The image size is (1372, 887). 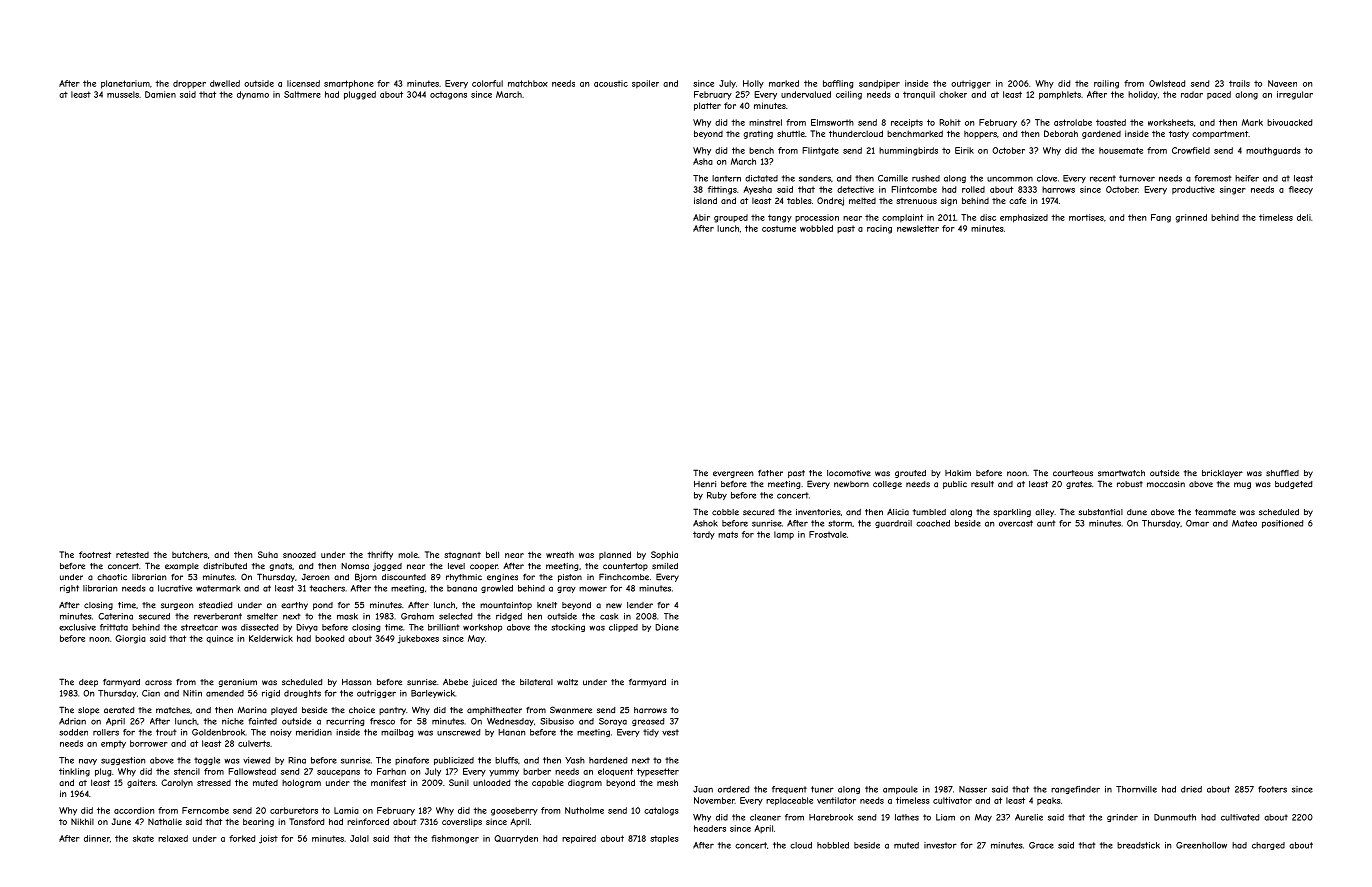 I want to click on newsletter, so click(x=918, y=228).
